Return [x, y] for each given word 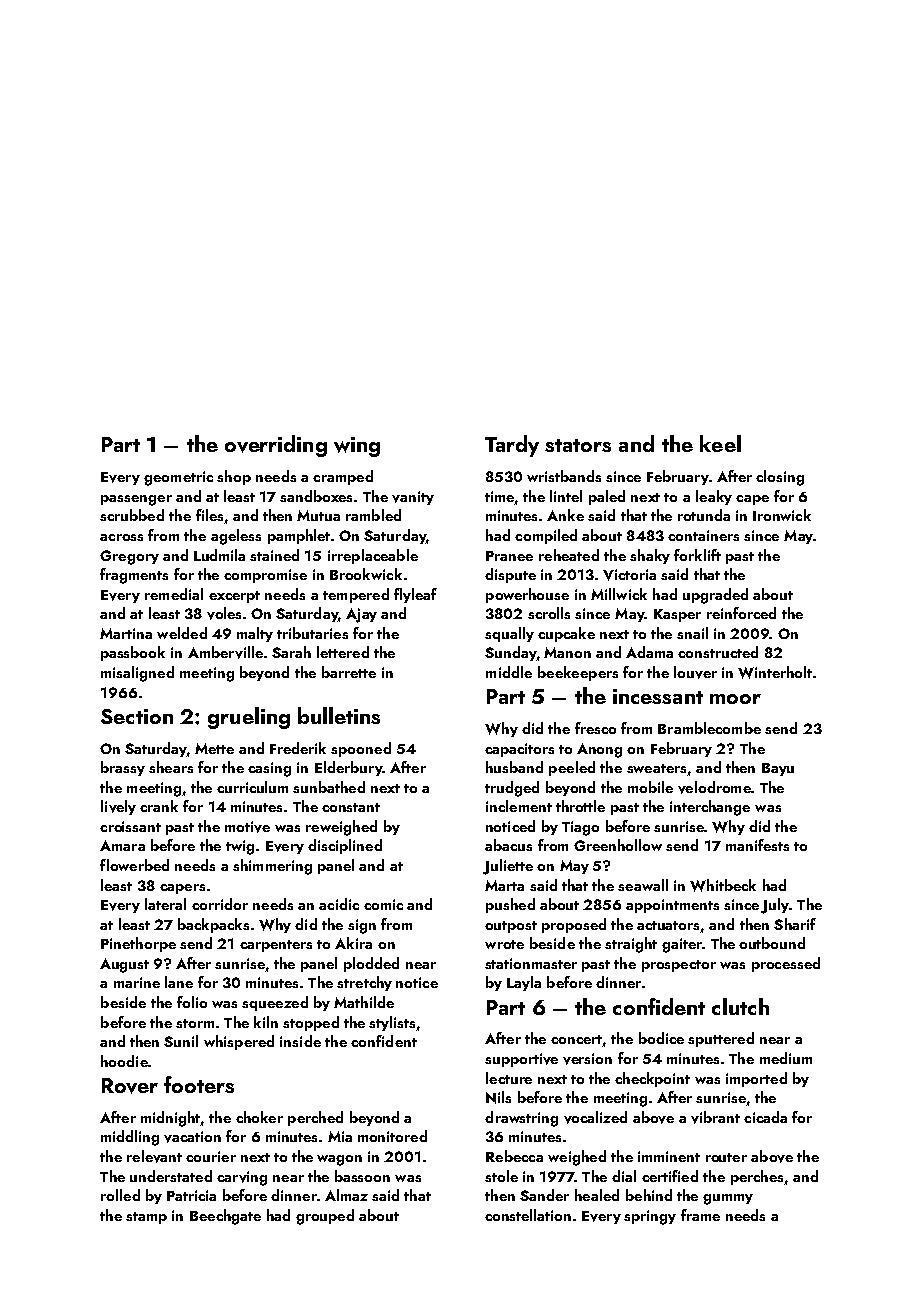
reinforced [741, 613]
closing [780, 478]
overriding [276, 446]
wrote [504, 944]
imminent [669, 1156]
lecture [509, 1078]
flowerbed [134, 865]
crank [159, 806]
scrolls [549, 613]
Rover [130, 1086]
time [499, 496]
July [775, 906]
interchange [710, 808]
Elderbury [349, 768]
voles [224, 613]
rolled [120, 1195]
